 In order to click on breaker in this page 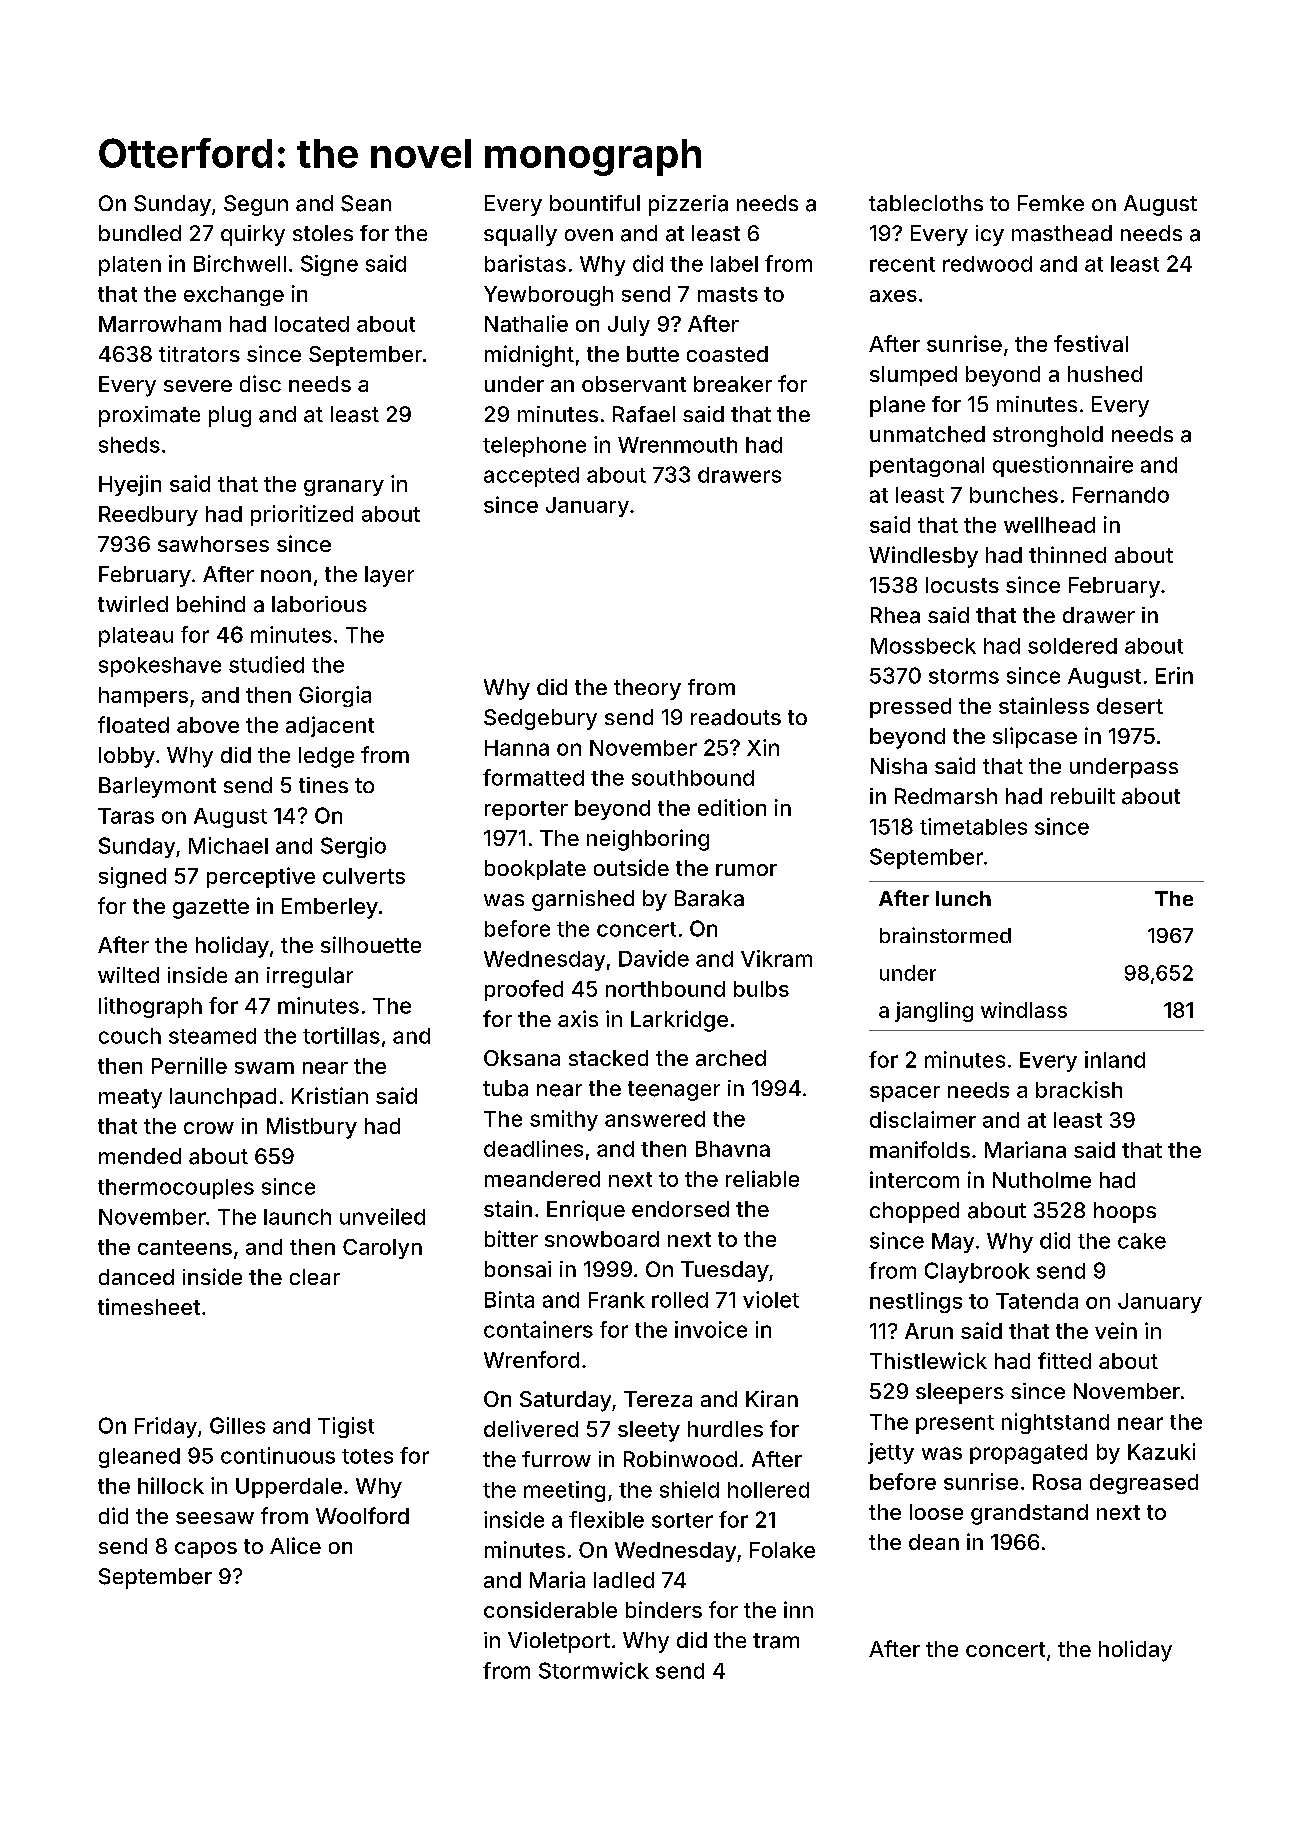, I will do `click(733, 384)`.
